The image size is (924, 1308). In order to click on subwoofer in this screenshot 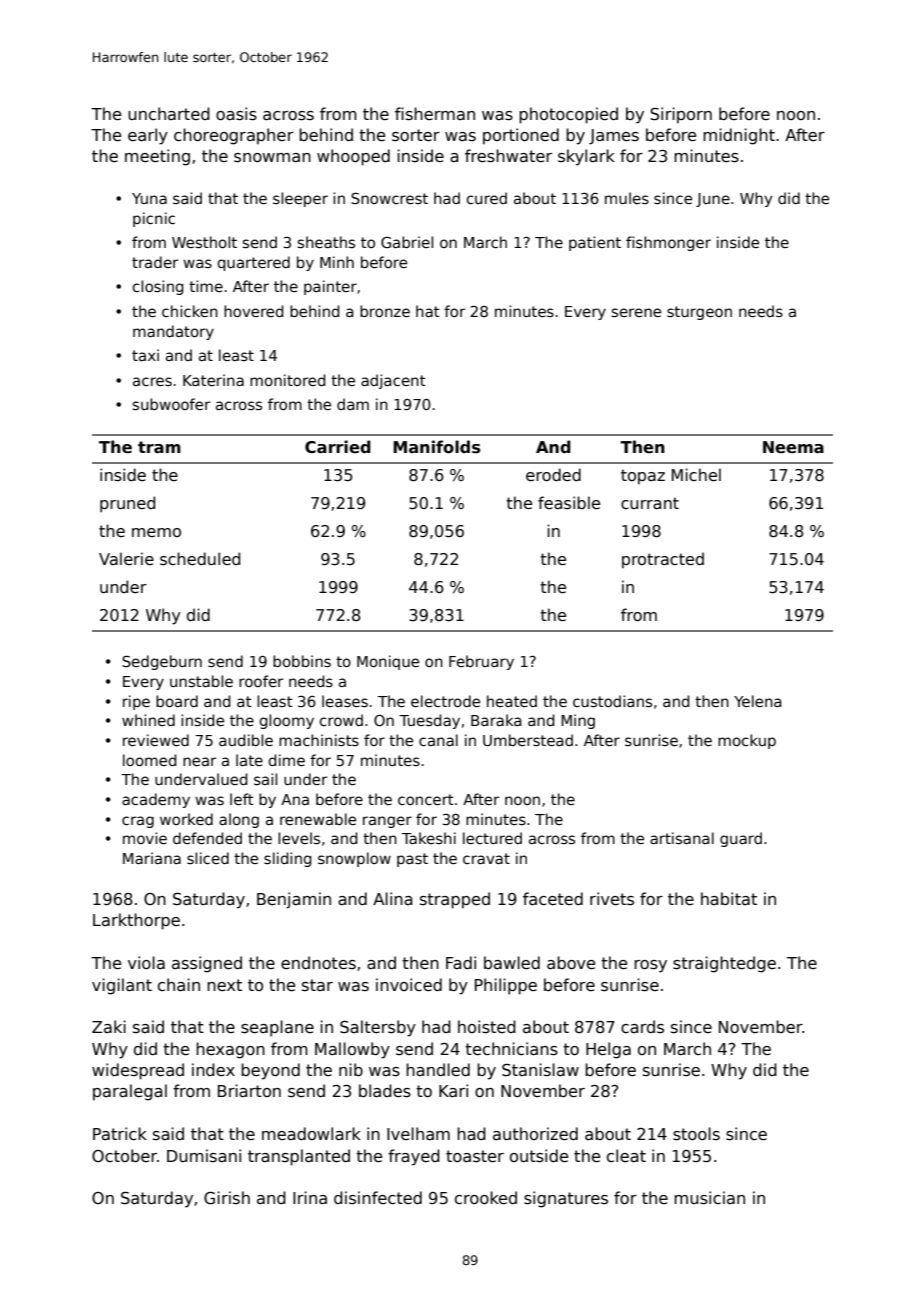, I will do `click(171, 404)`.
